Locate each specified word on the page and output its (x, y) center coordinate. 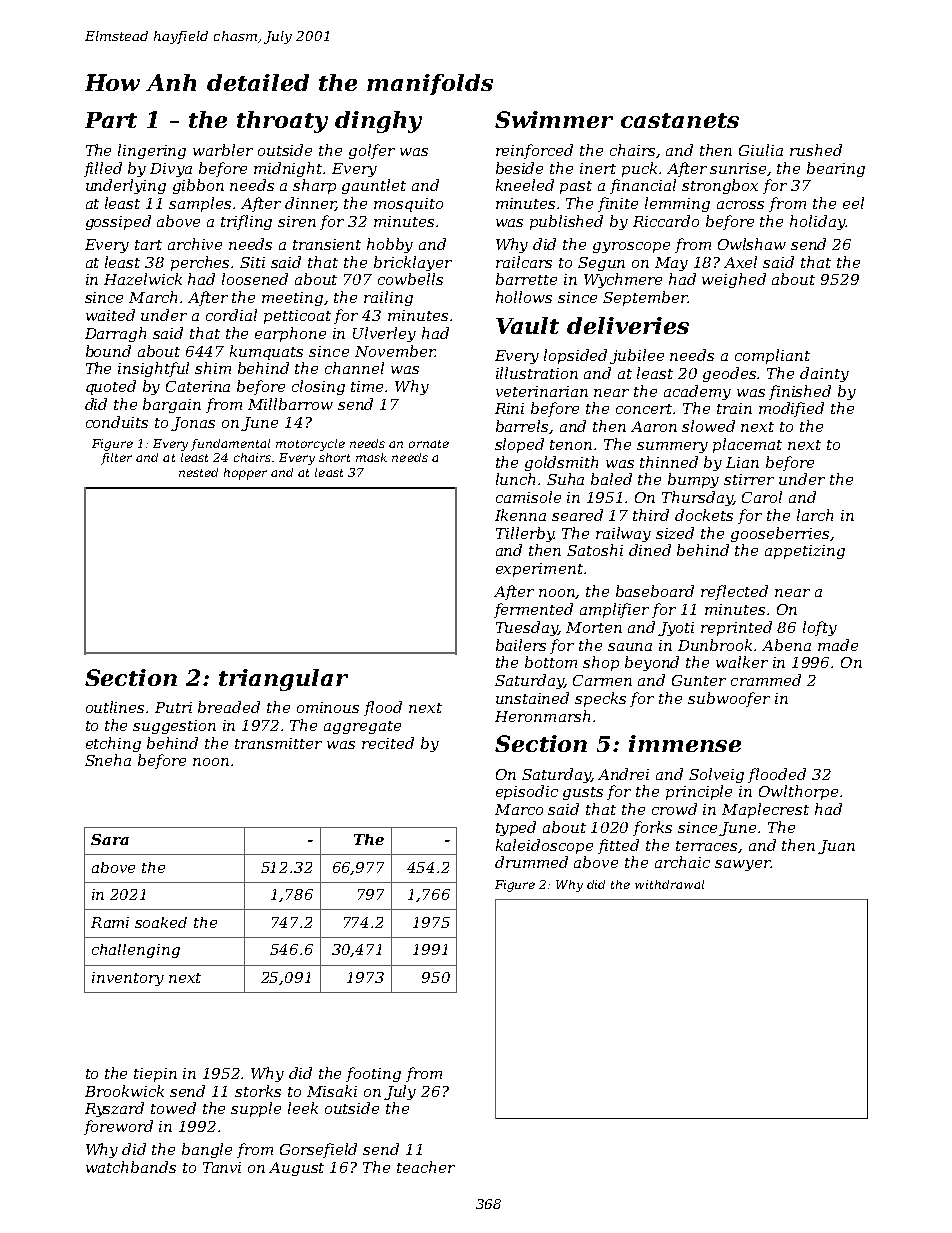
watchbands (131, 1167)
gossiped (118, 222)
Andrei (623, 774)
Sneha (108, 760)
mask (371, 457)
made (838, 645)
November (395, 351)
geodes (730, 374)
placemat (747, 445)
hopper (245, 474)
